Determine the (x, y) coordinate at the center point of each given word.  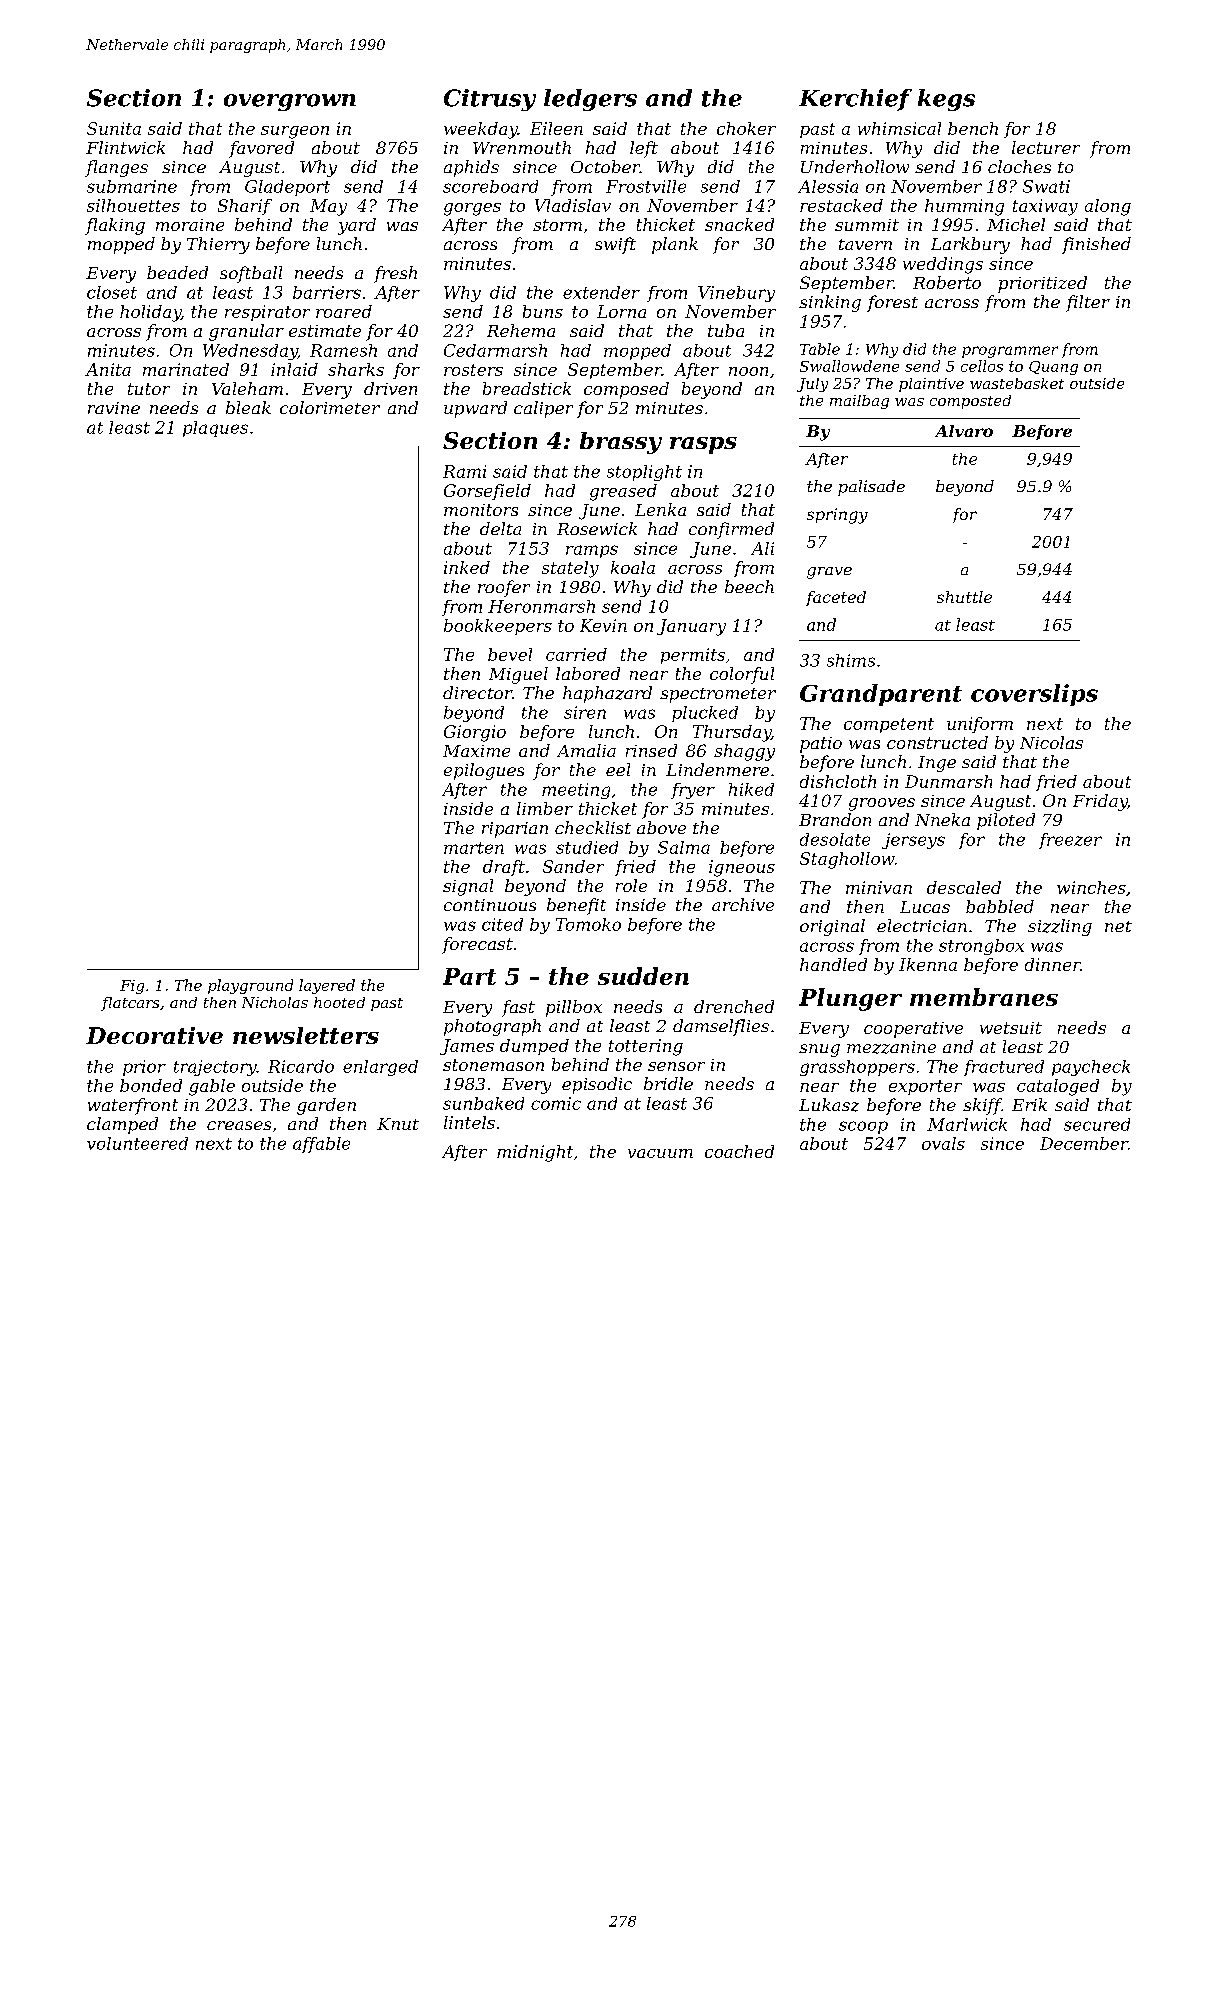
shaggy (744, 752)
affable (321, 1145)
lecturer (1046, 147)
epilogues (484, 771)
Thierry (218, 245)
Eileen (556, 128)
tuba (726, 330)
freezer (1070, 841)
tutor (149, 389)
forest (892, 303)
